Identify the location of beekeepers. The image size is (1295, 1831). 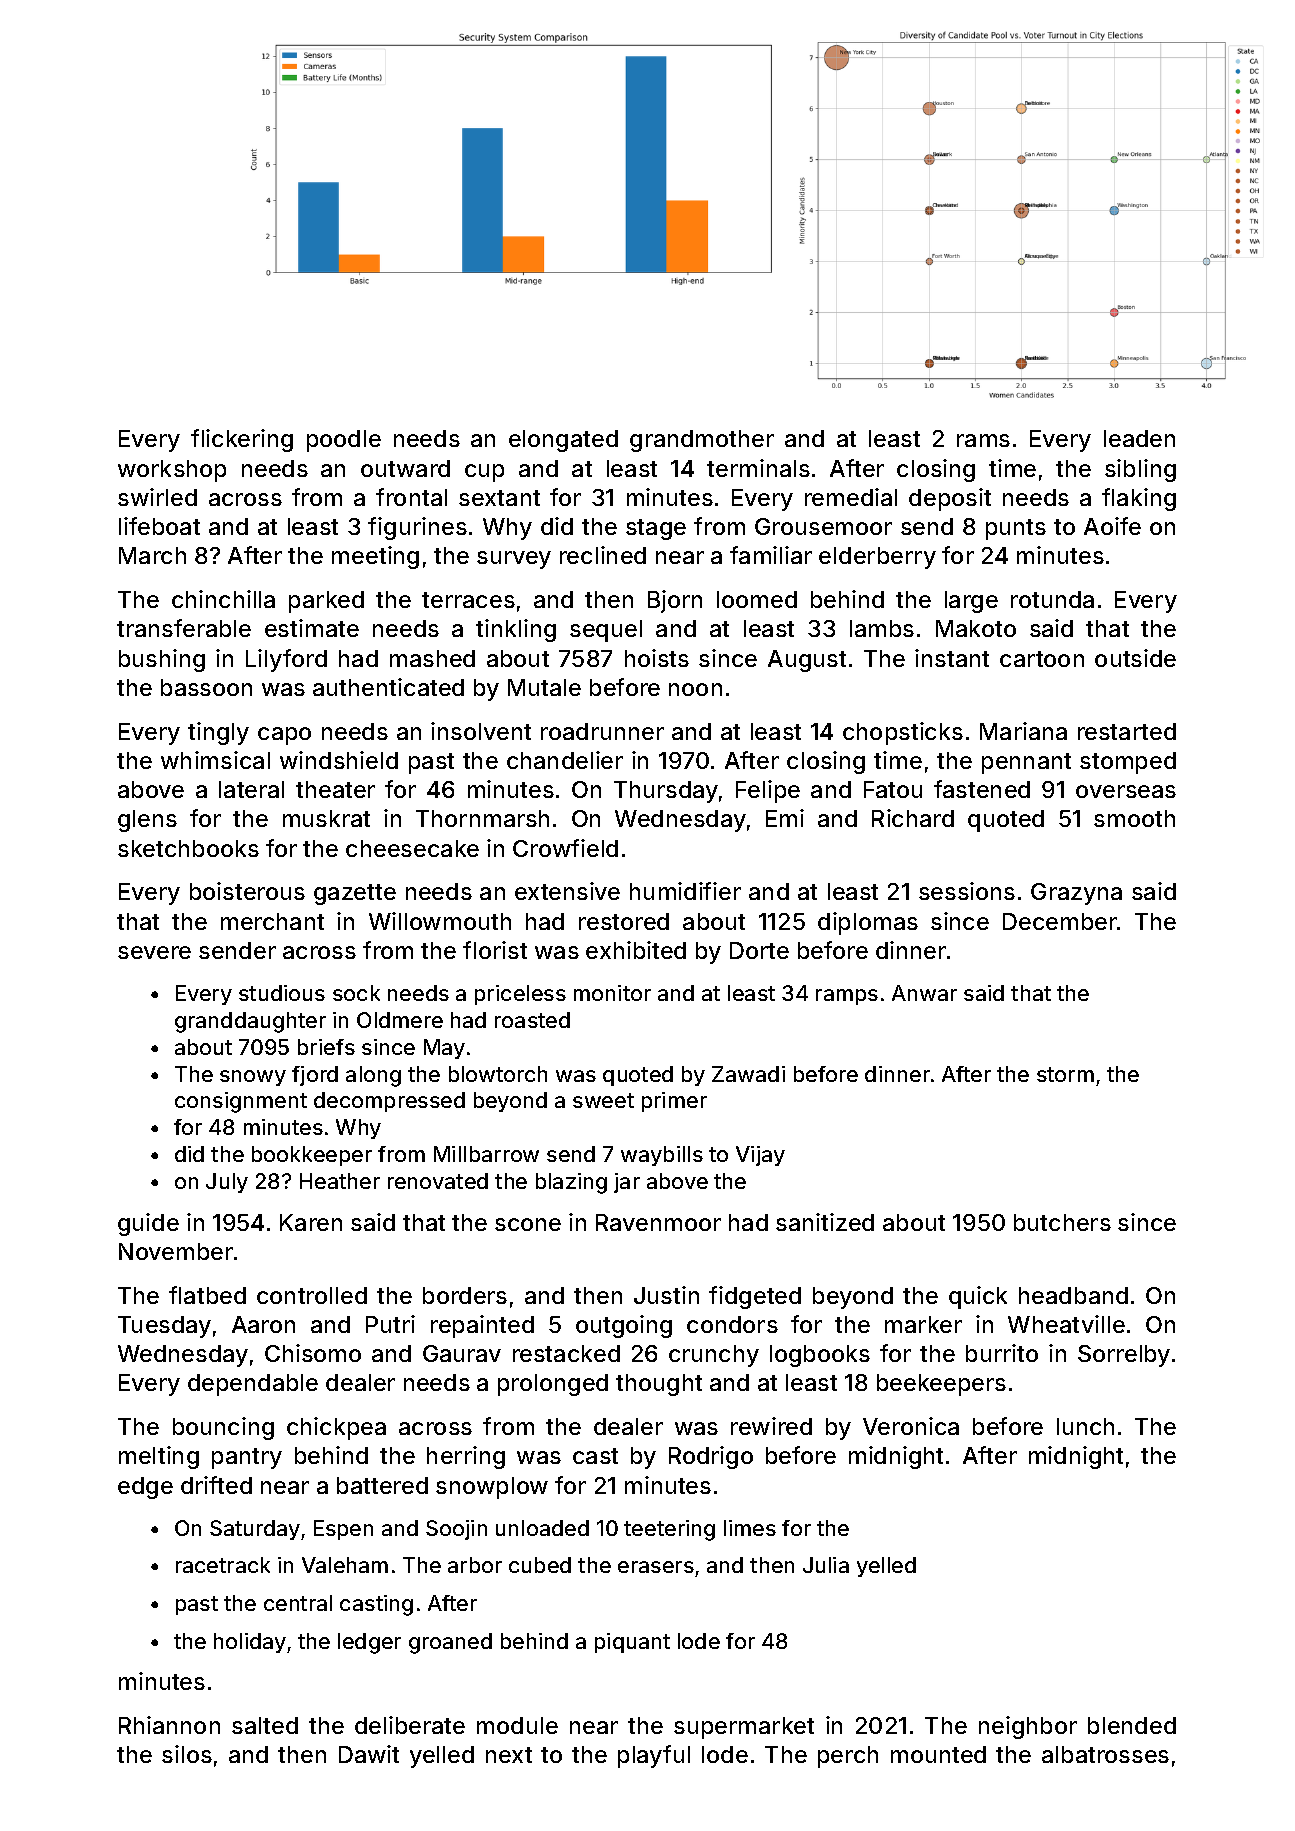
(941, 1385).
